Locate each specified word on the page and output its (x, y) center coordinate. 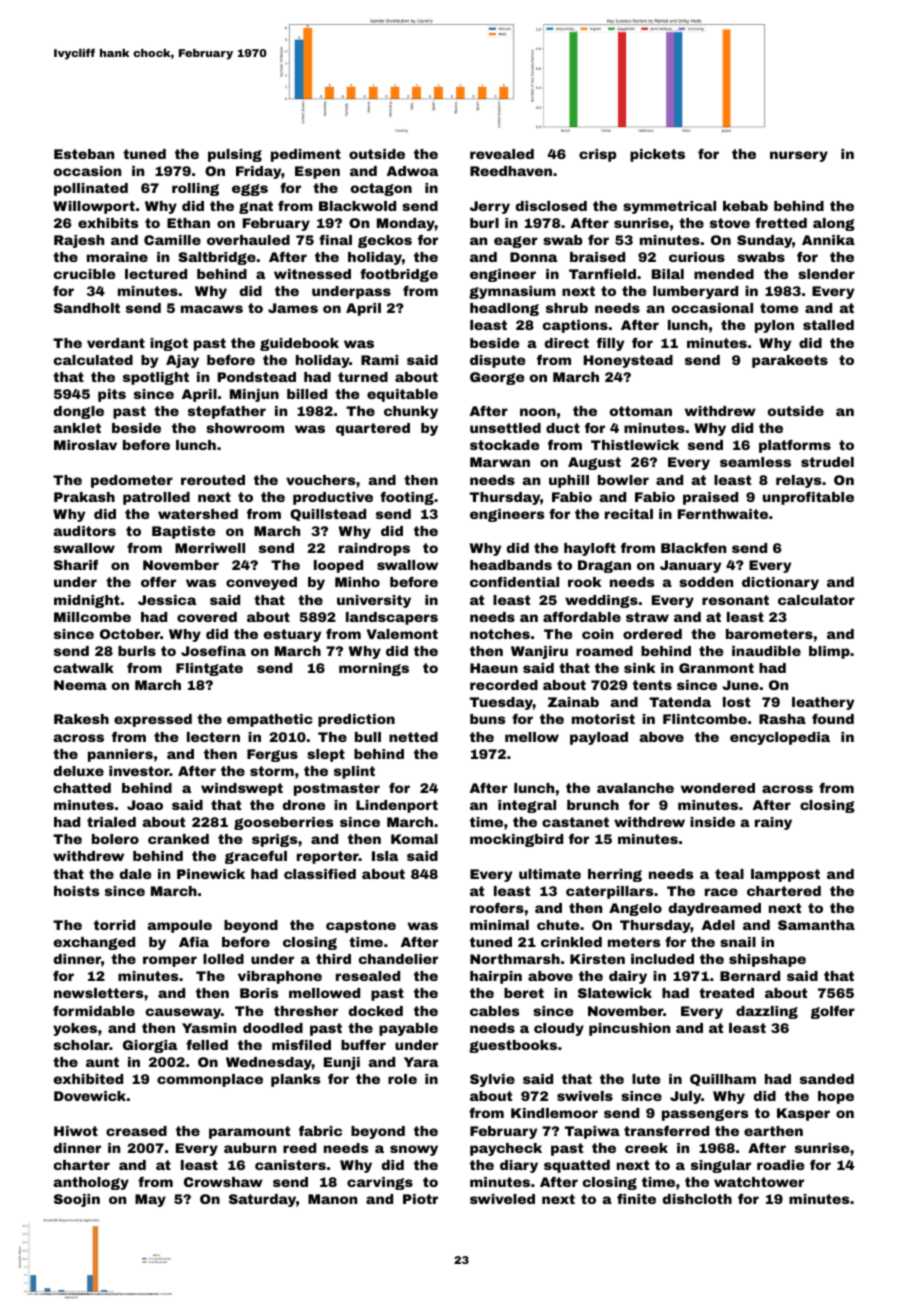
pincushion (629, 1029)
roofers (497, 908)
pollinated (91, 189)
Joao (145, 805)
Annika (828, 240)
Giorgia (150, 1046)
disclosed (551, 206)
